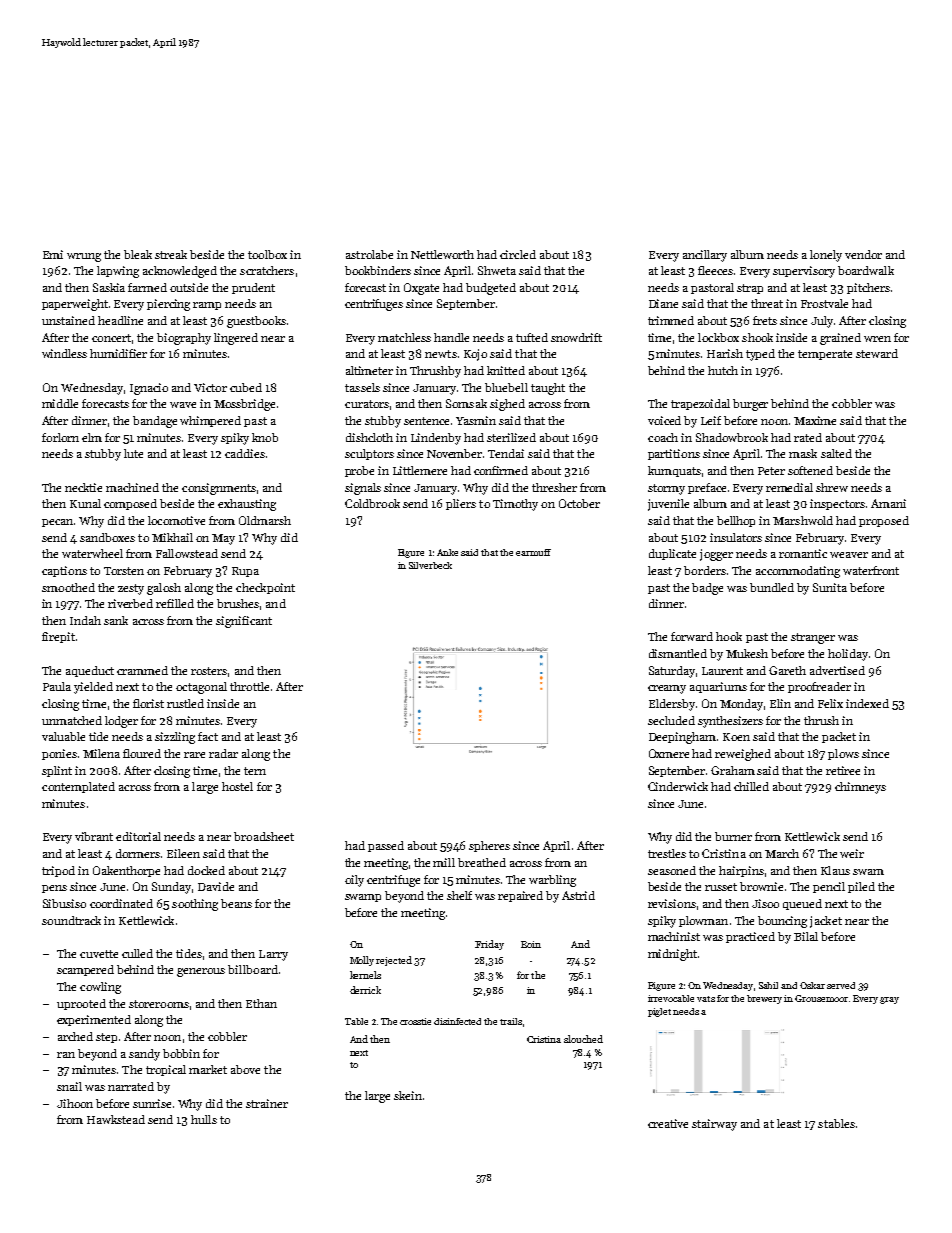 Image resolution: width=952 pixels, height=1233 pixels. Describe the element at coordinates (267, 1103) in the screenshot. I see `strainer` at that location.
